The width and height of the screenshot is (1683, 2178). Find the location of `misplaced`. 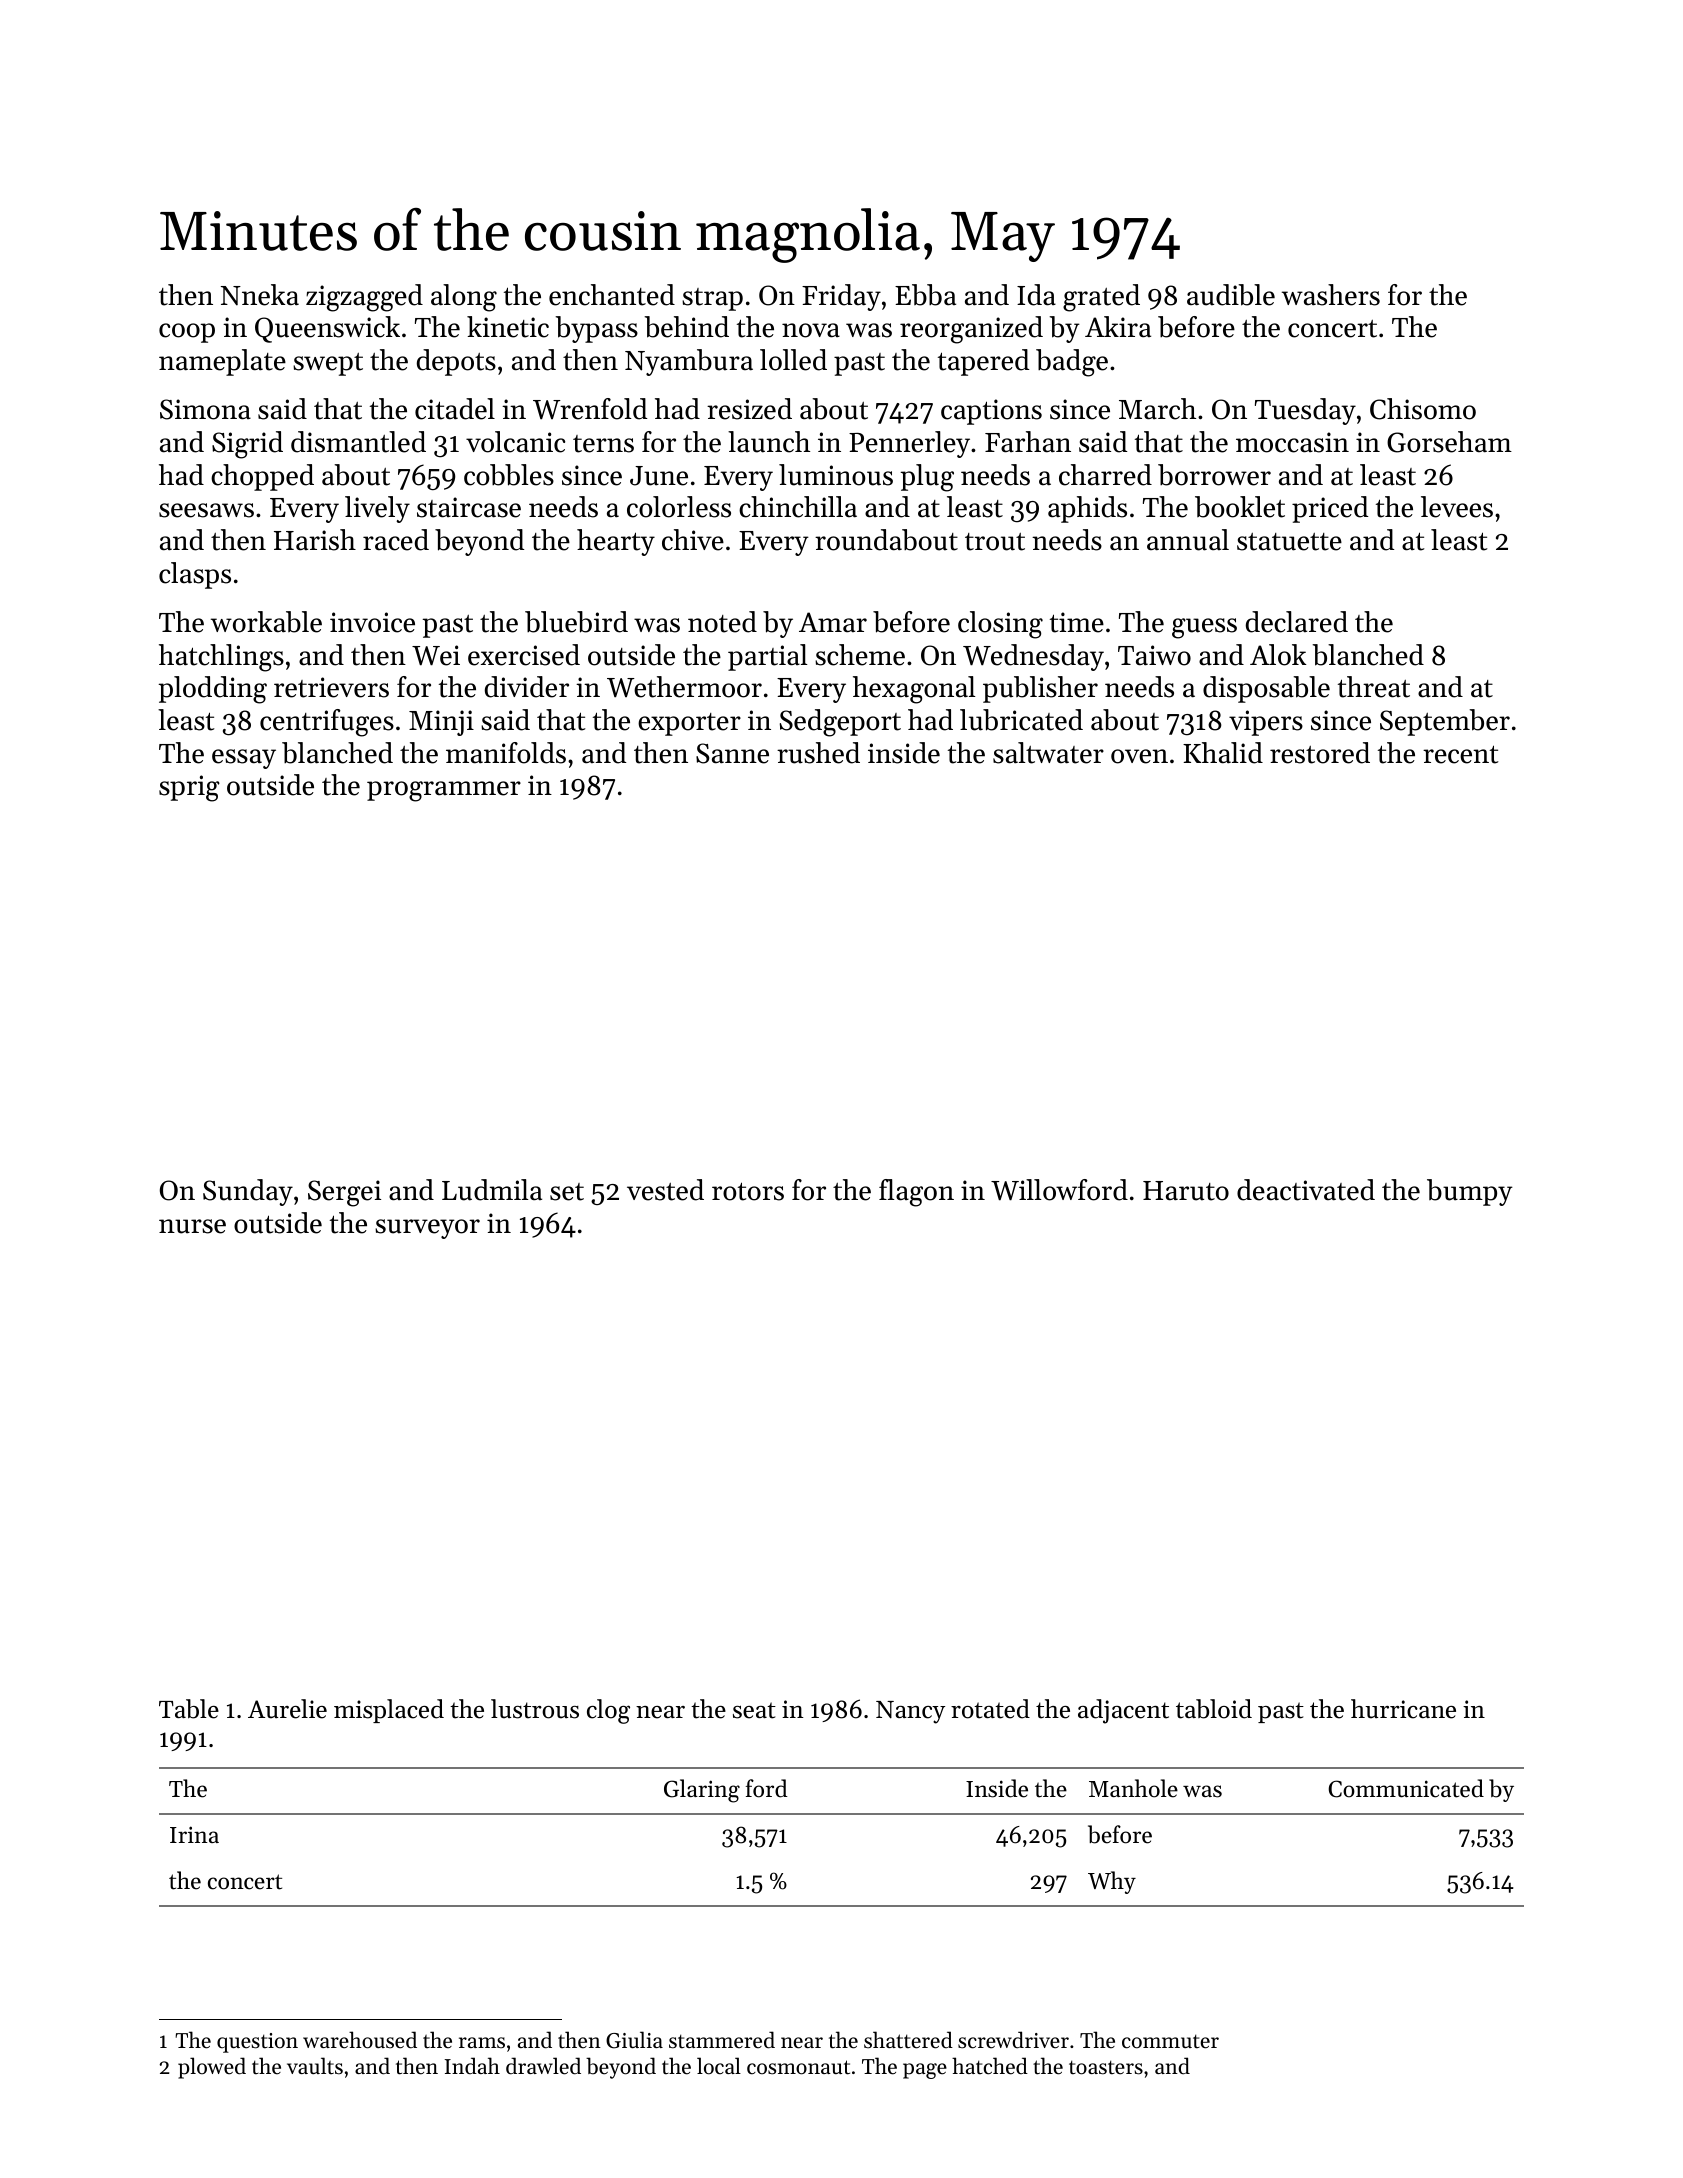

misplaced is located at coordinates (389, 1711).
